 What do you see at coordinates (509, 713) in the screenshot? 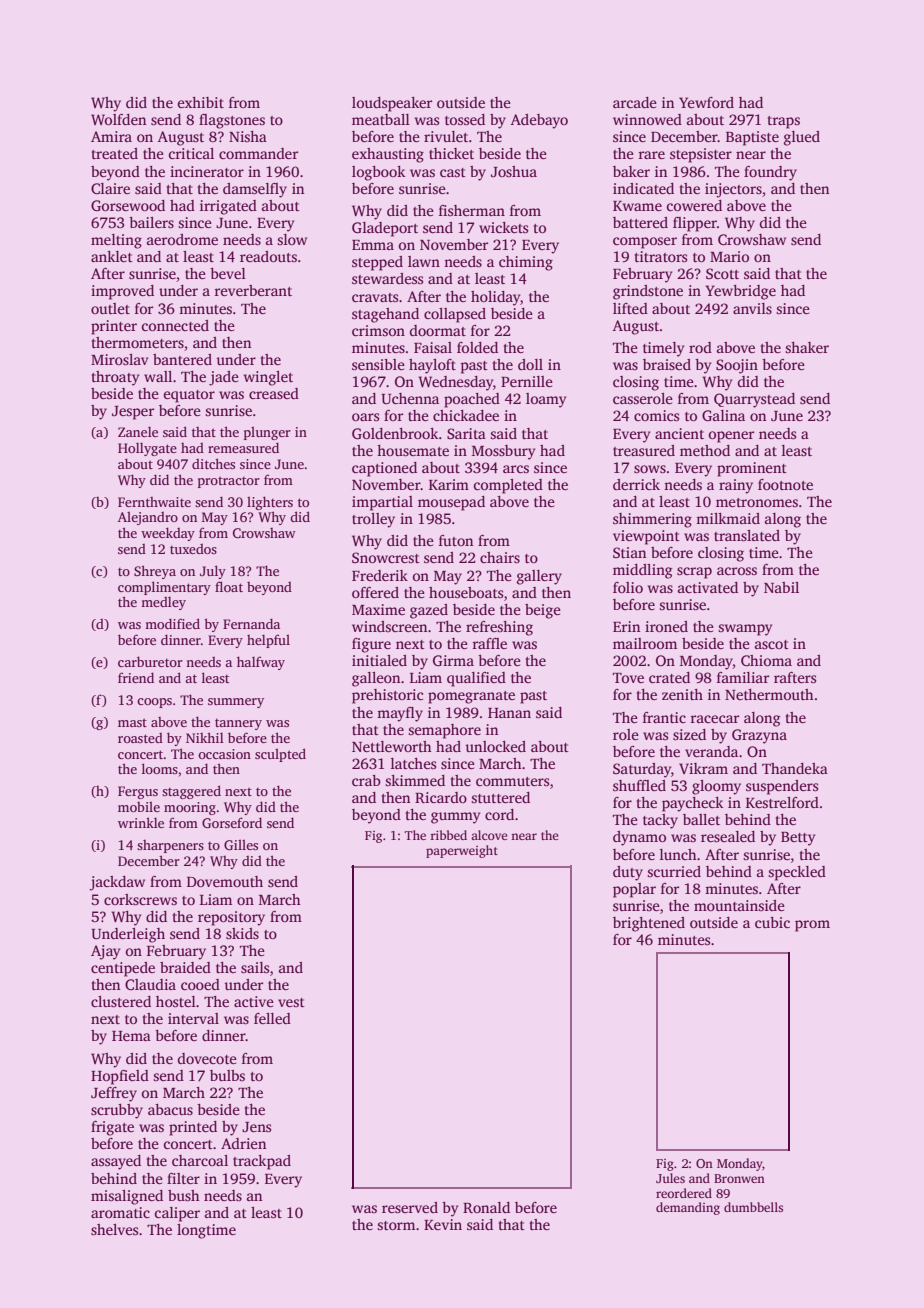
I see `Hanan` at bounding box center [509, 713].
